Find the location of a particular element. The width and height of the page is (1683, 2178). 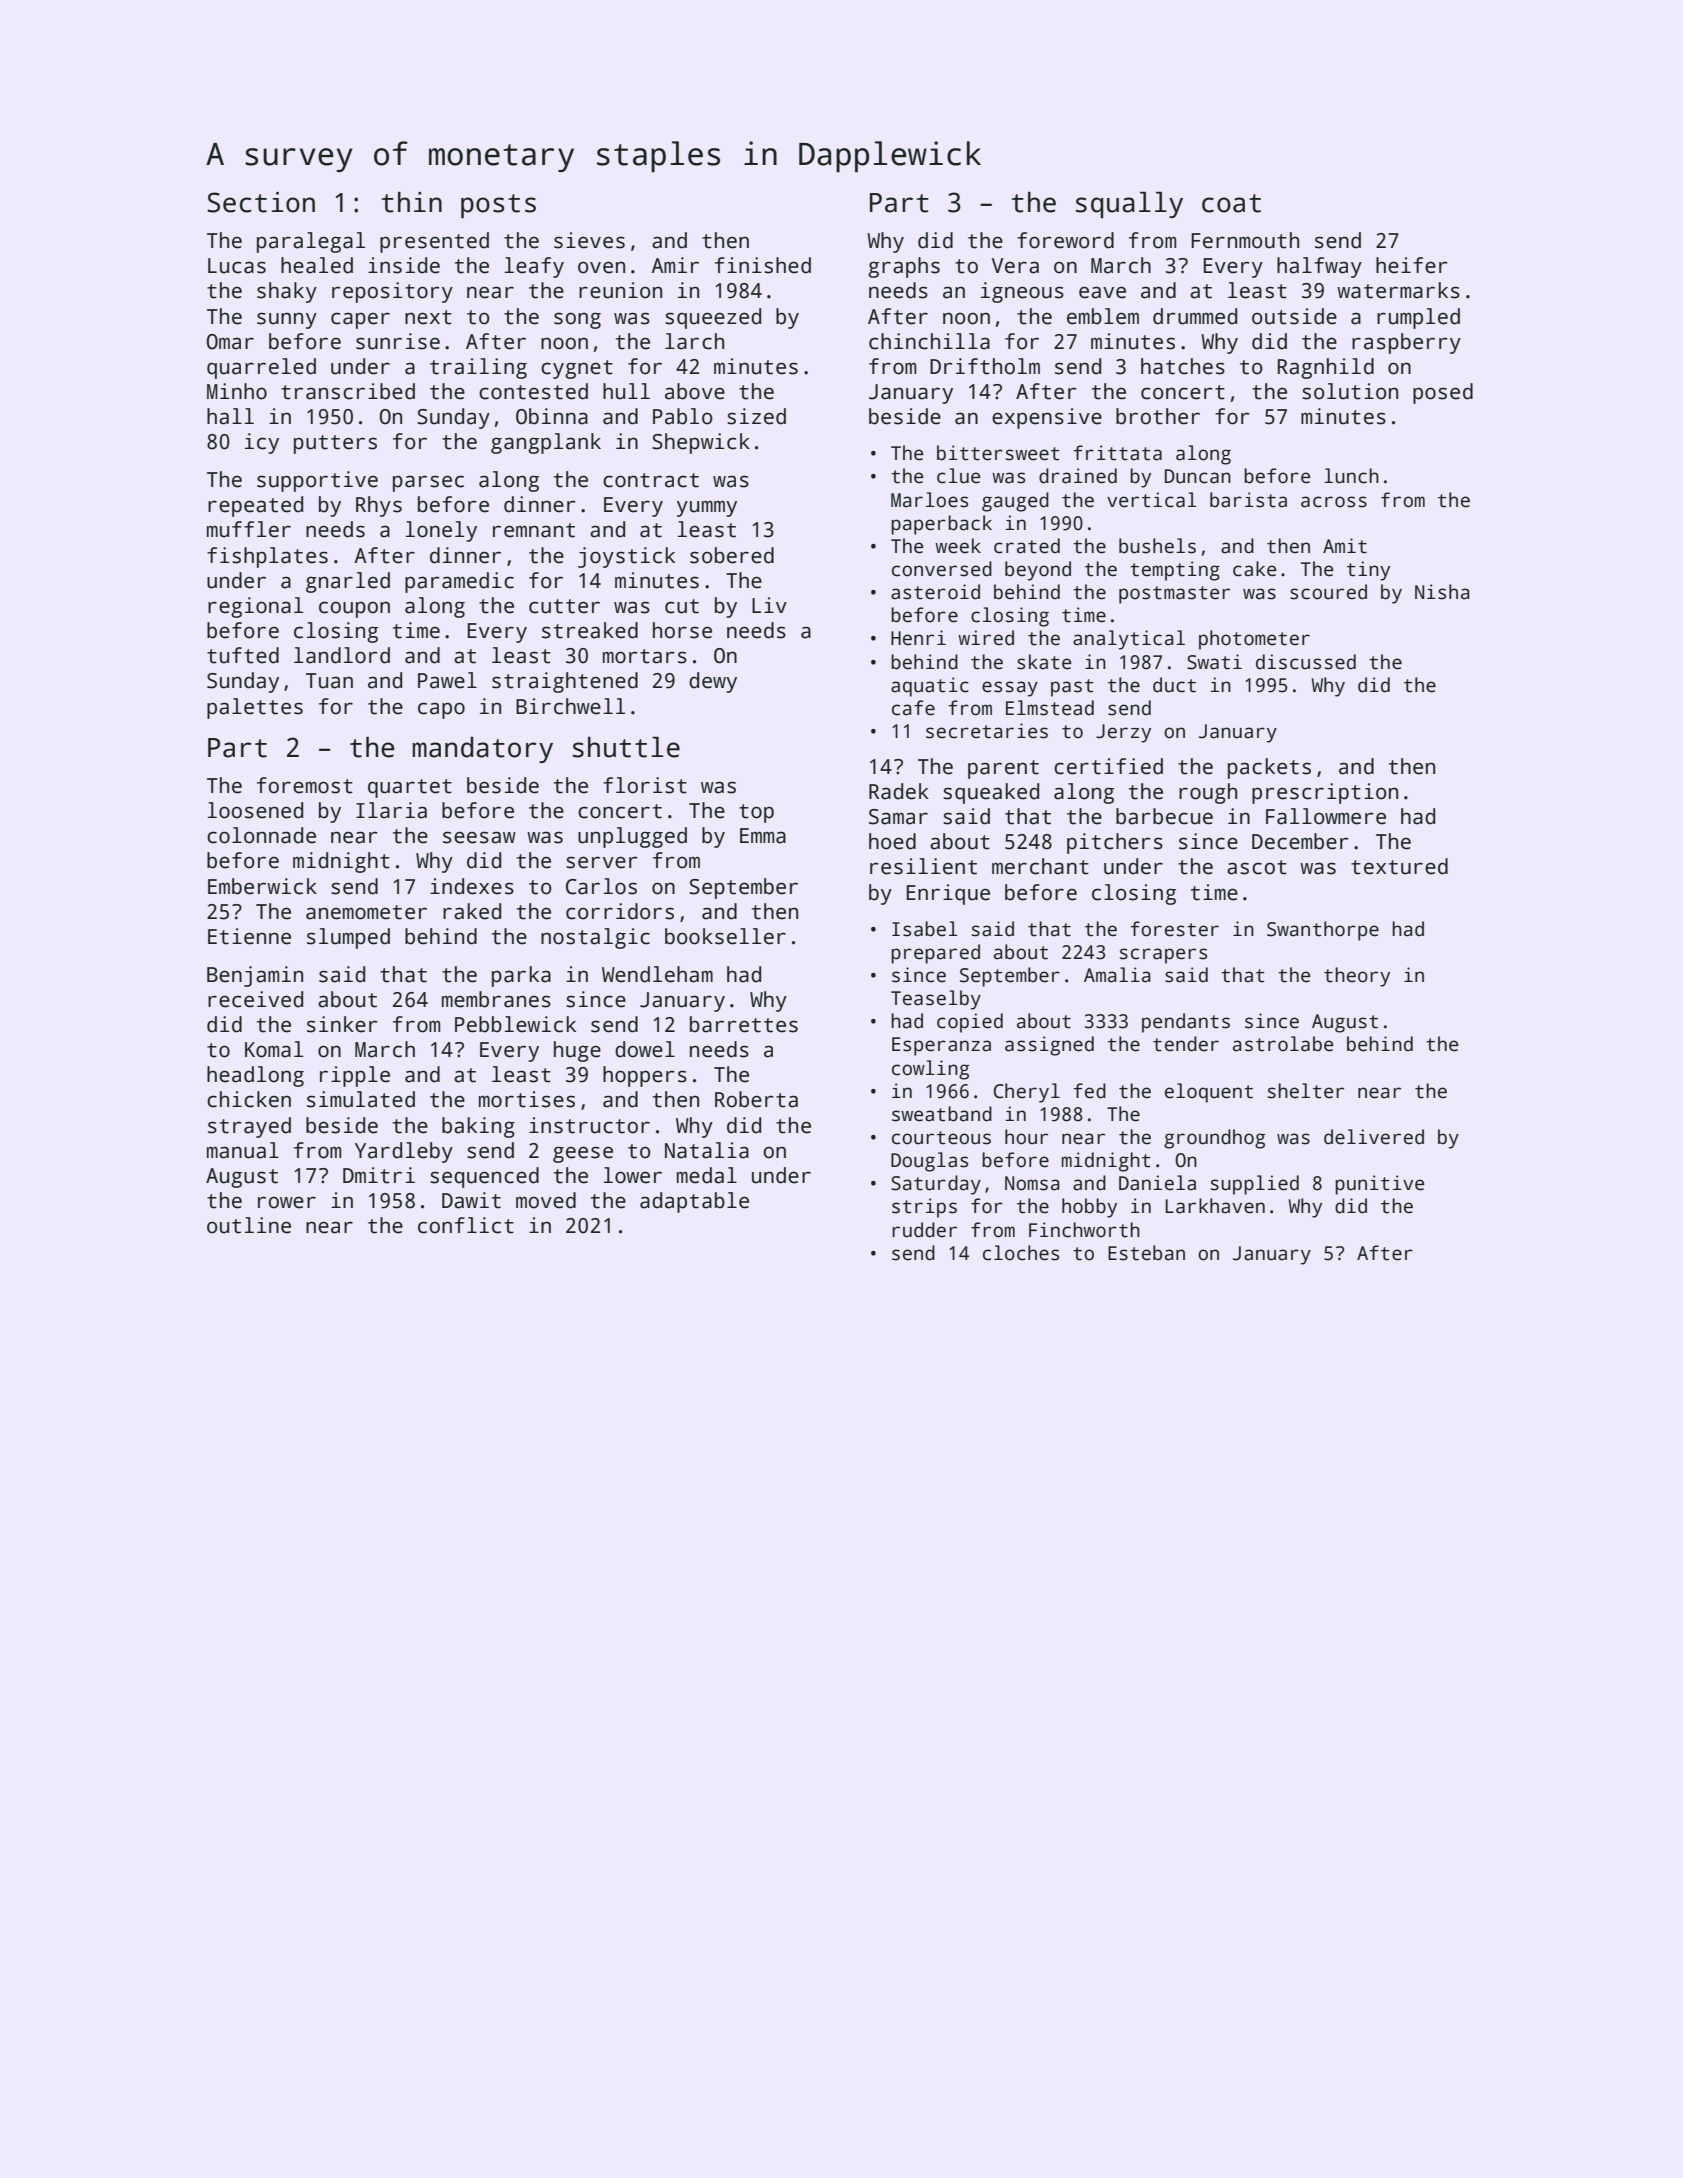

Nisha is located at coordinates (1442, 592).
